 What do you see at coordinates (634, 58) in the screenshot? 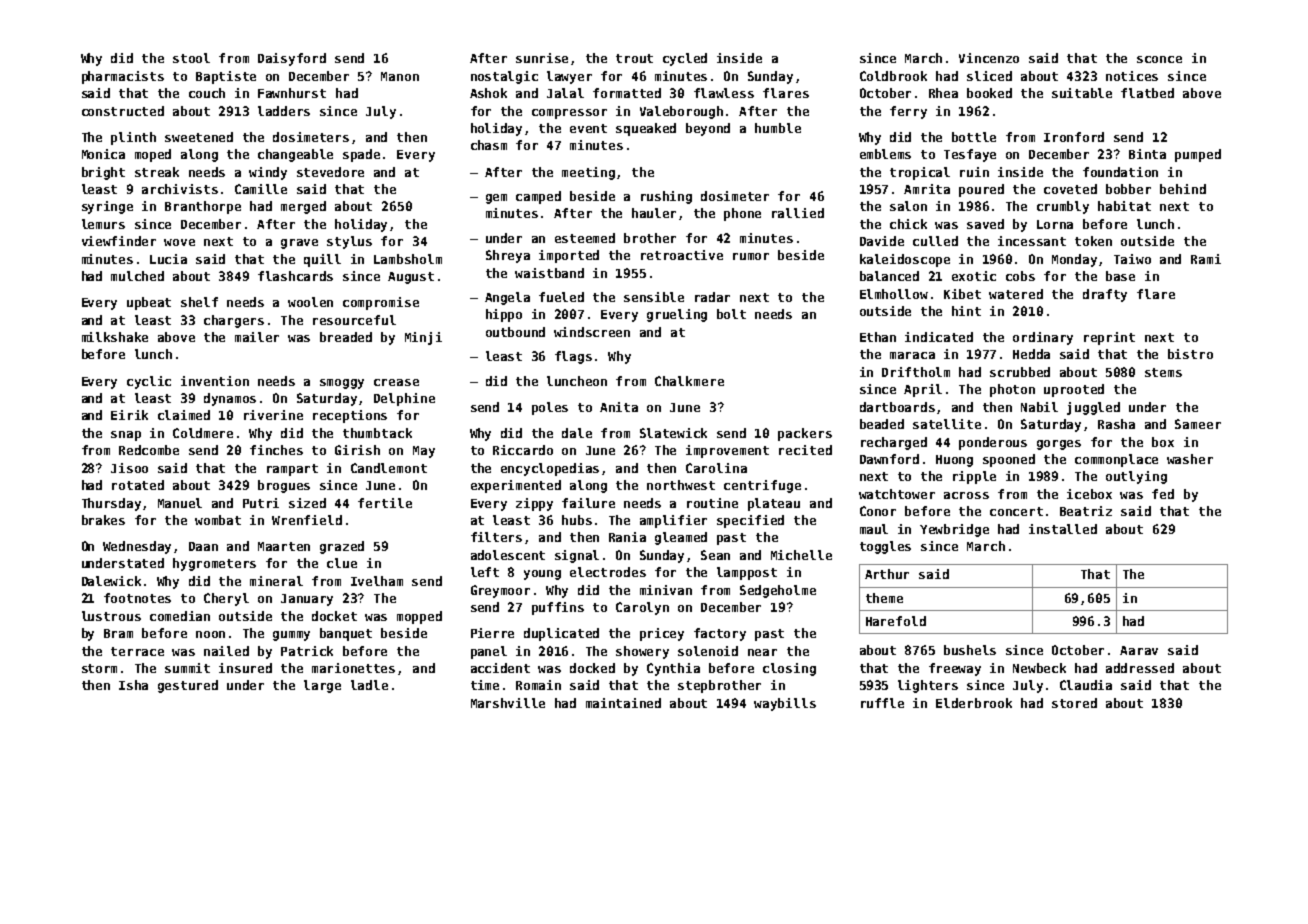
I see `trout` at bounding box center [634, 58].
